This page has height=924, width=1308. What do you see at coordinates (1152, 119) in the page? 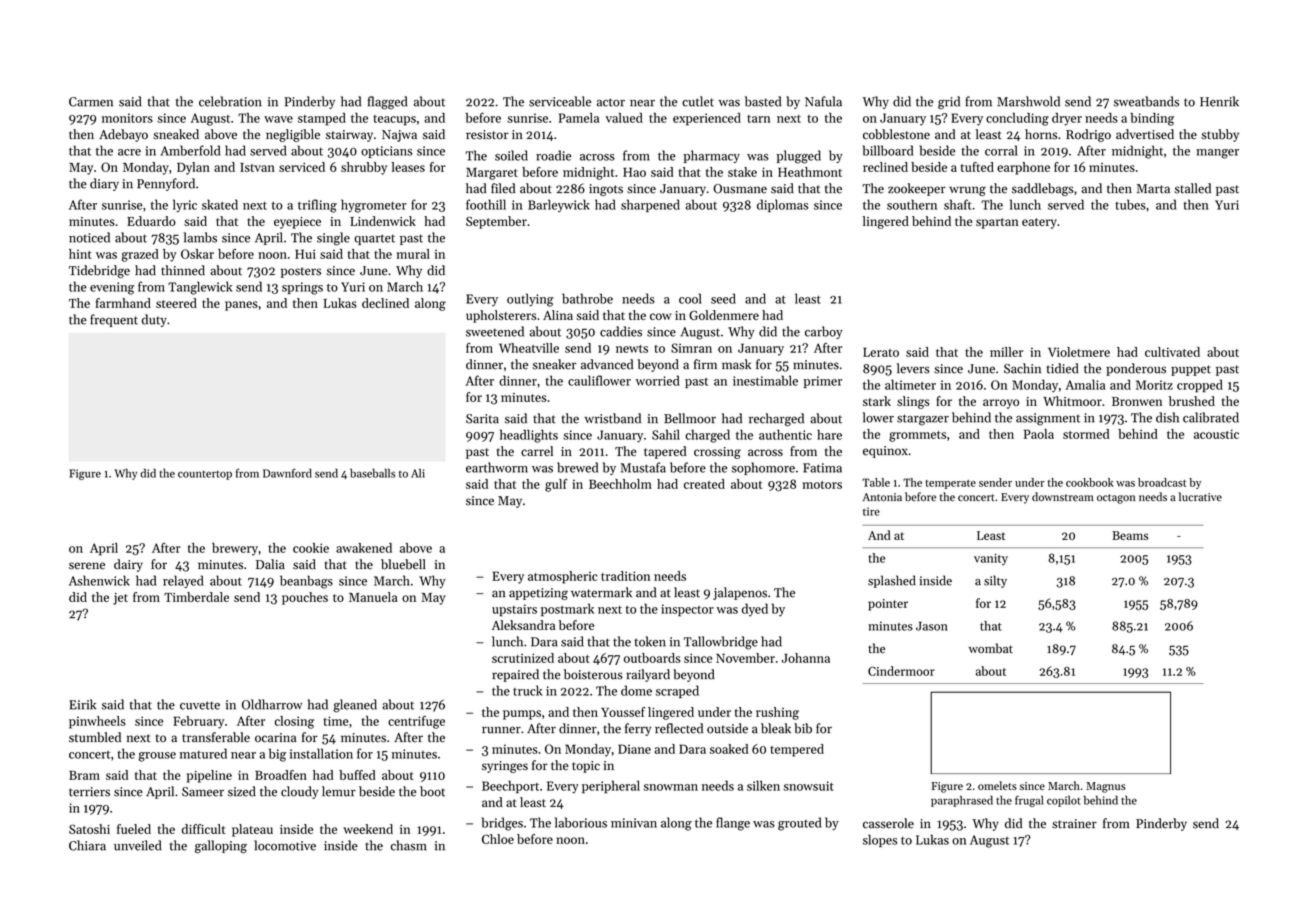
I see `binding` at bounding box center [1152, 119].
